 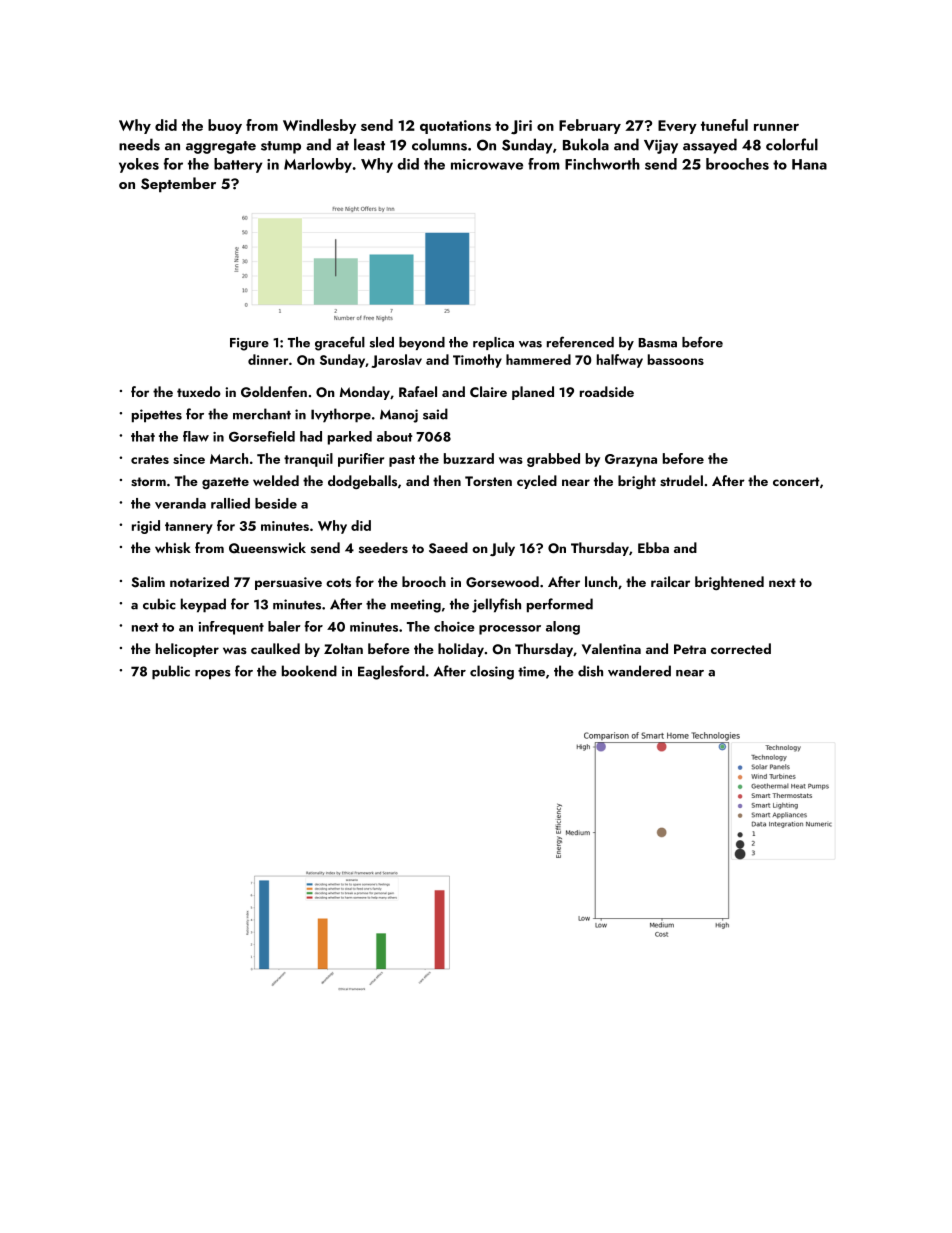 I want to click on microwave, so click(x=487, y=164).
